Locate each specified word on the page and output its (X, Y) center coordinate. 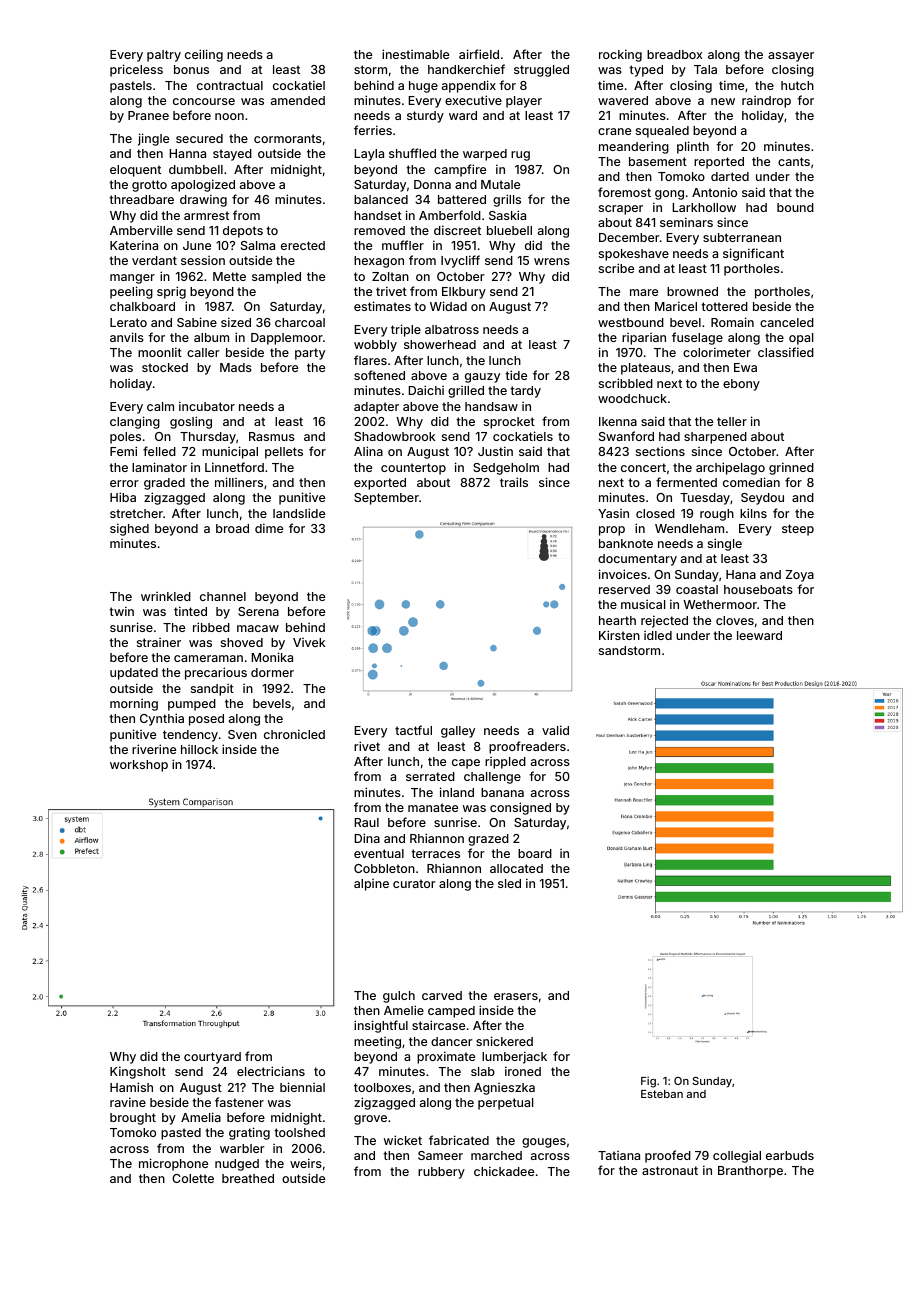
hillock (199, 749)
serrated (430, 776)
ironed (523, 1071)
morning (134, 705)
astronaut (670, 1170)
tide (516, 375)
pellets (284, 453)
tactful (413, 730)
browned (692, 291)
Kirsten (619, 635)
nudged (237, 1165)
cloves (735, 620)
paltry (164, 56)
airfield (479, 54)
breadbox (674, 54)
